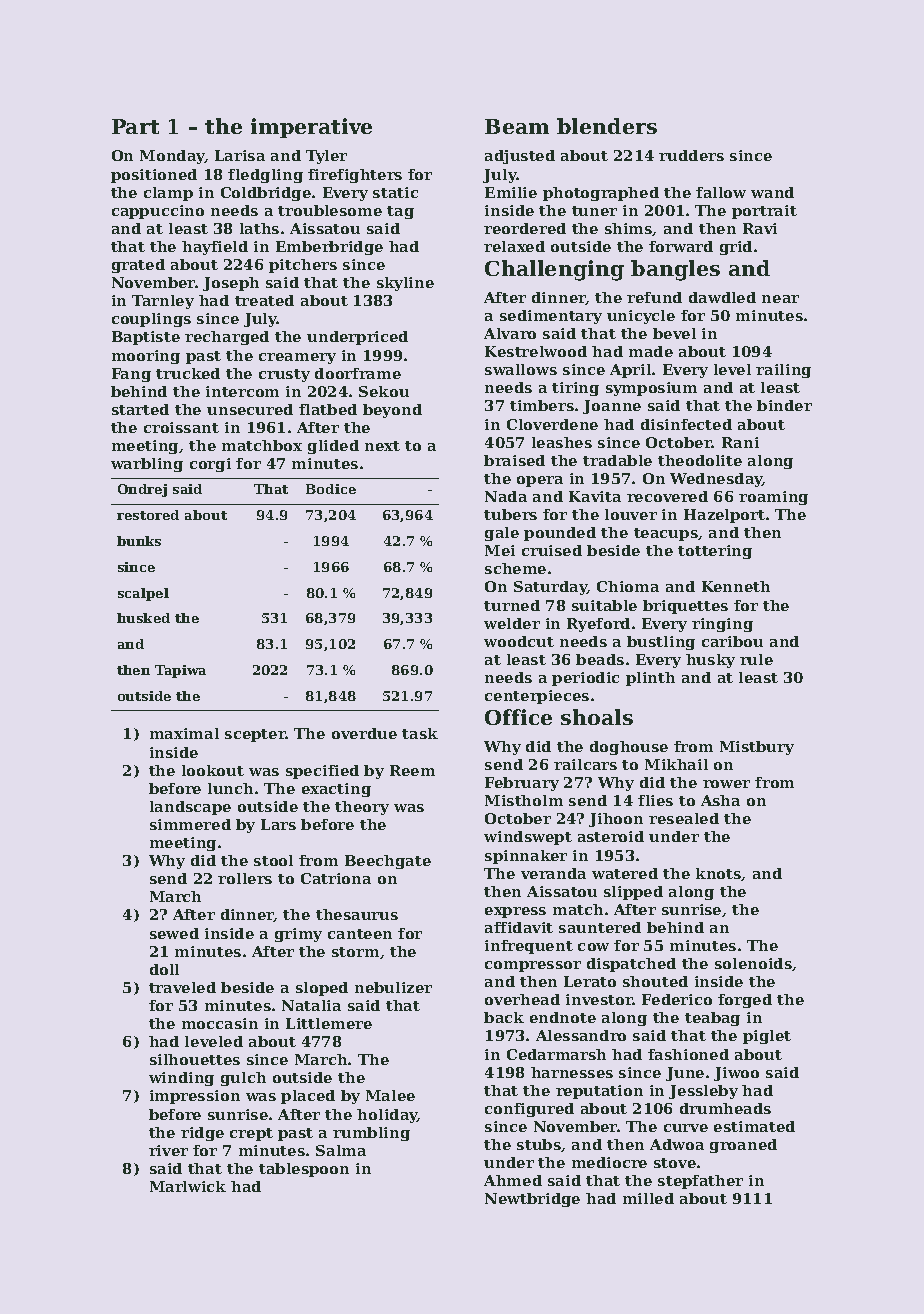 Image resolution: width=924 pixels, height=1314 pixels. What do you see at coordinates (195, 1059) in the page?
I see `silhouettes` at bounding box center [195, 1059].
